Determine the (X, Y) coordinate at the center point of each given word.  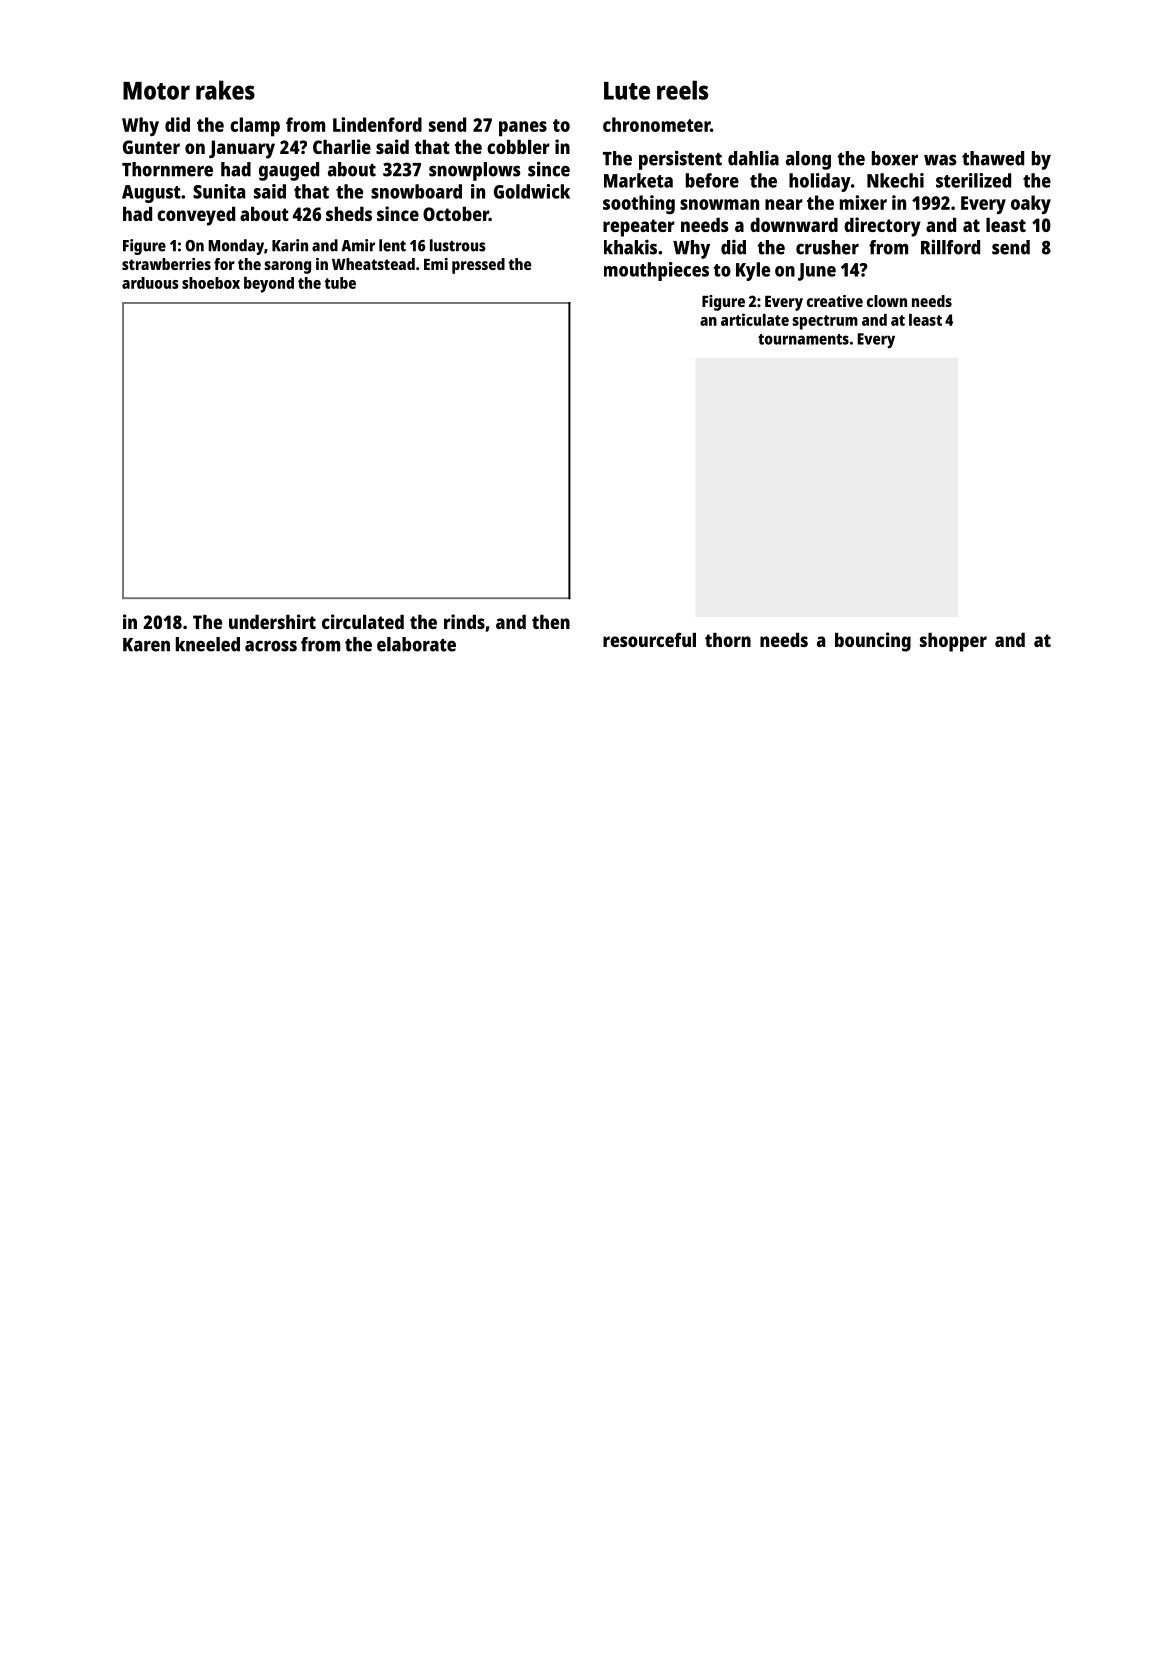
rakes (225, 90)
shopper (953, 642)
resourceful (649, 639)
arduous (150, 283)
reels (682, 90)
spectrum (825, 322)
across (271, 646)
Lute (627, 91)
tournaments (803, 339)
